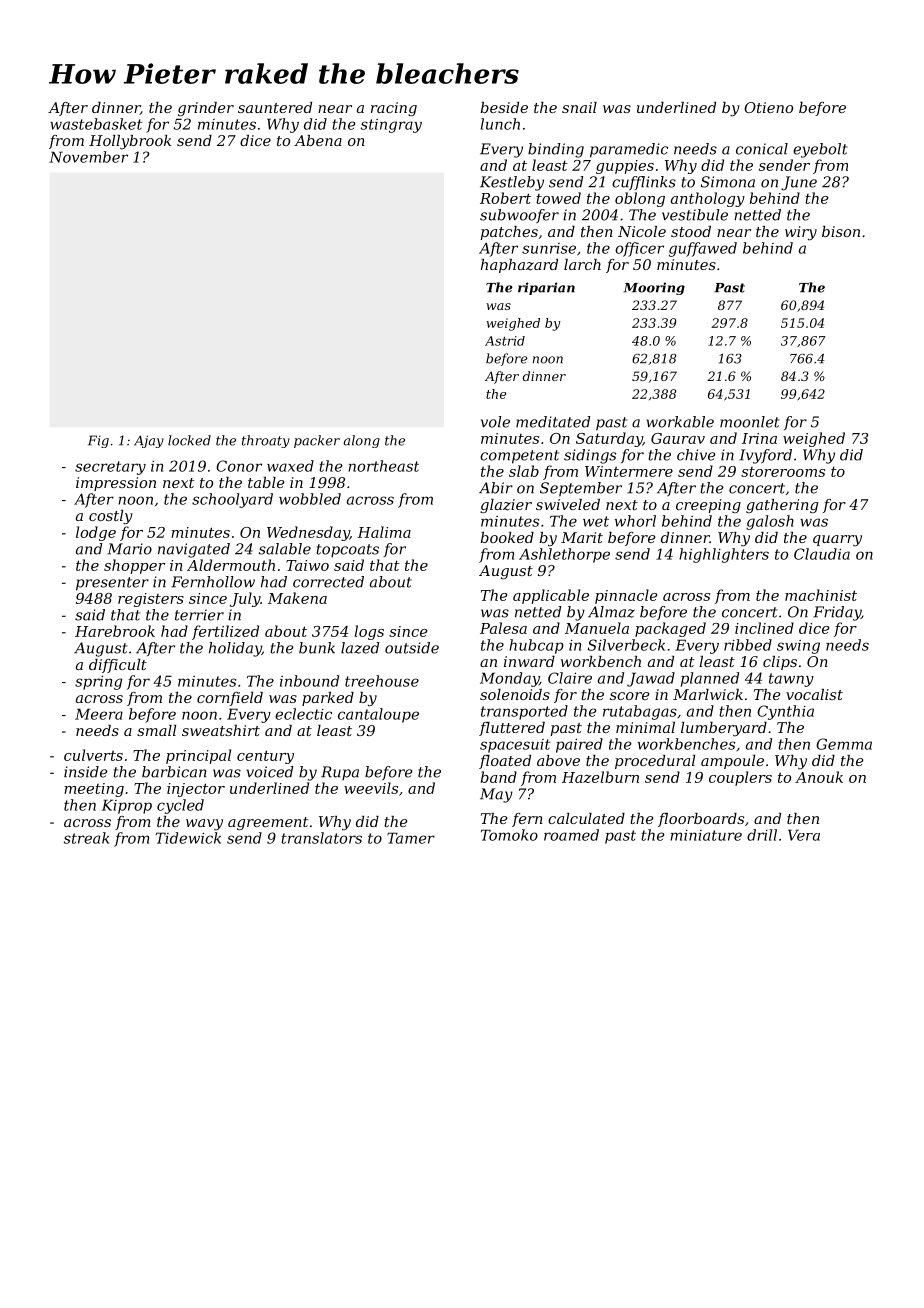 The width and height of the image is (924, 1308). I want to click on Claudia, so click(822, 554).
